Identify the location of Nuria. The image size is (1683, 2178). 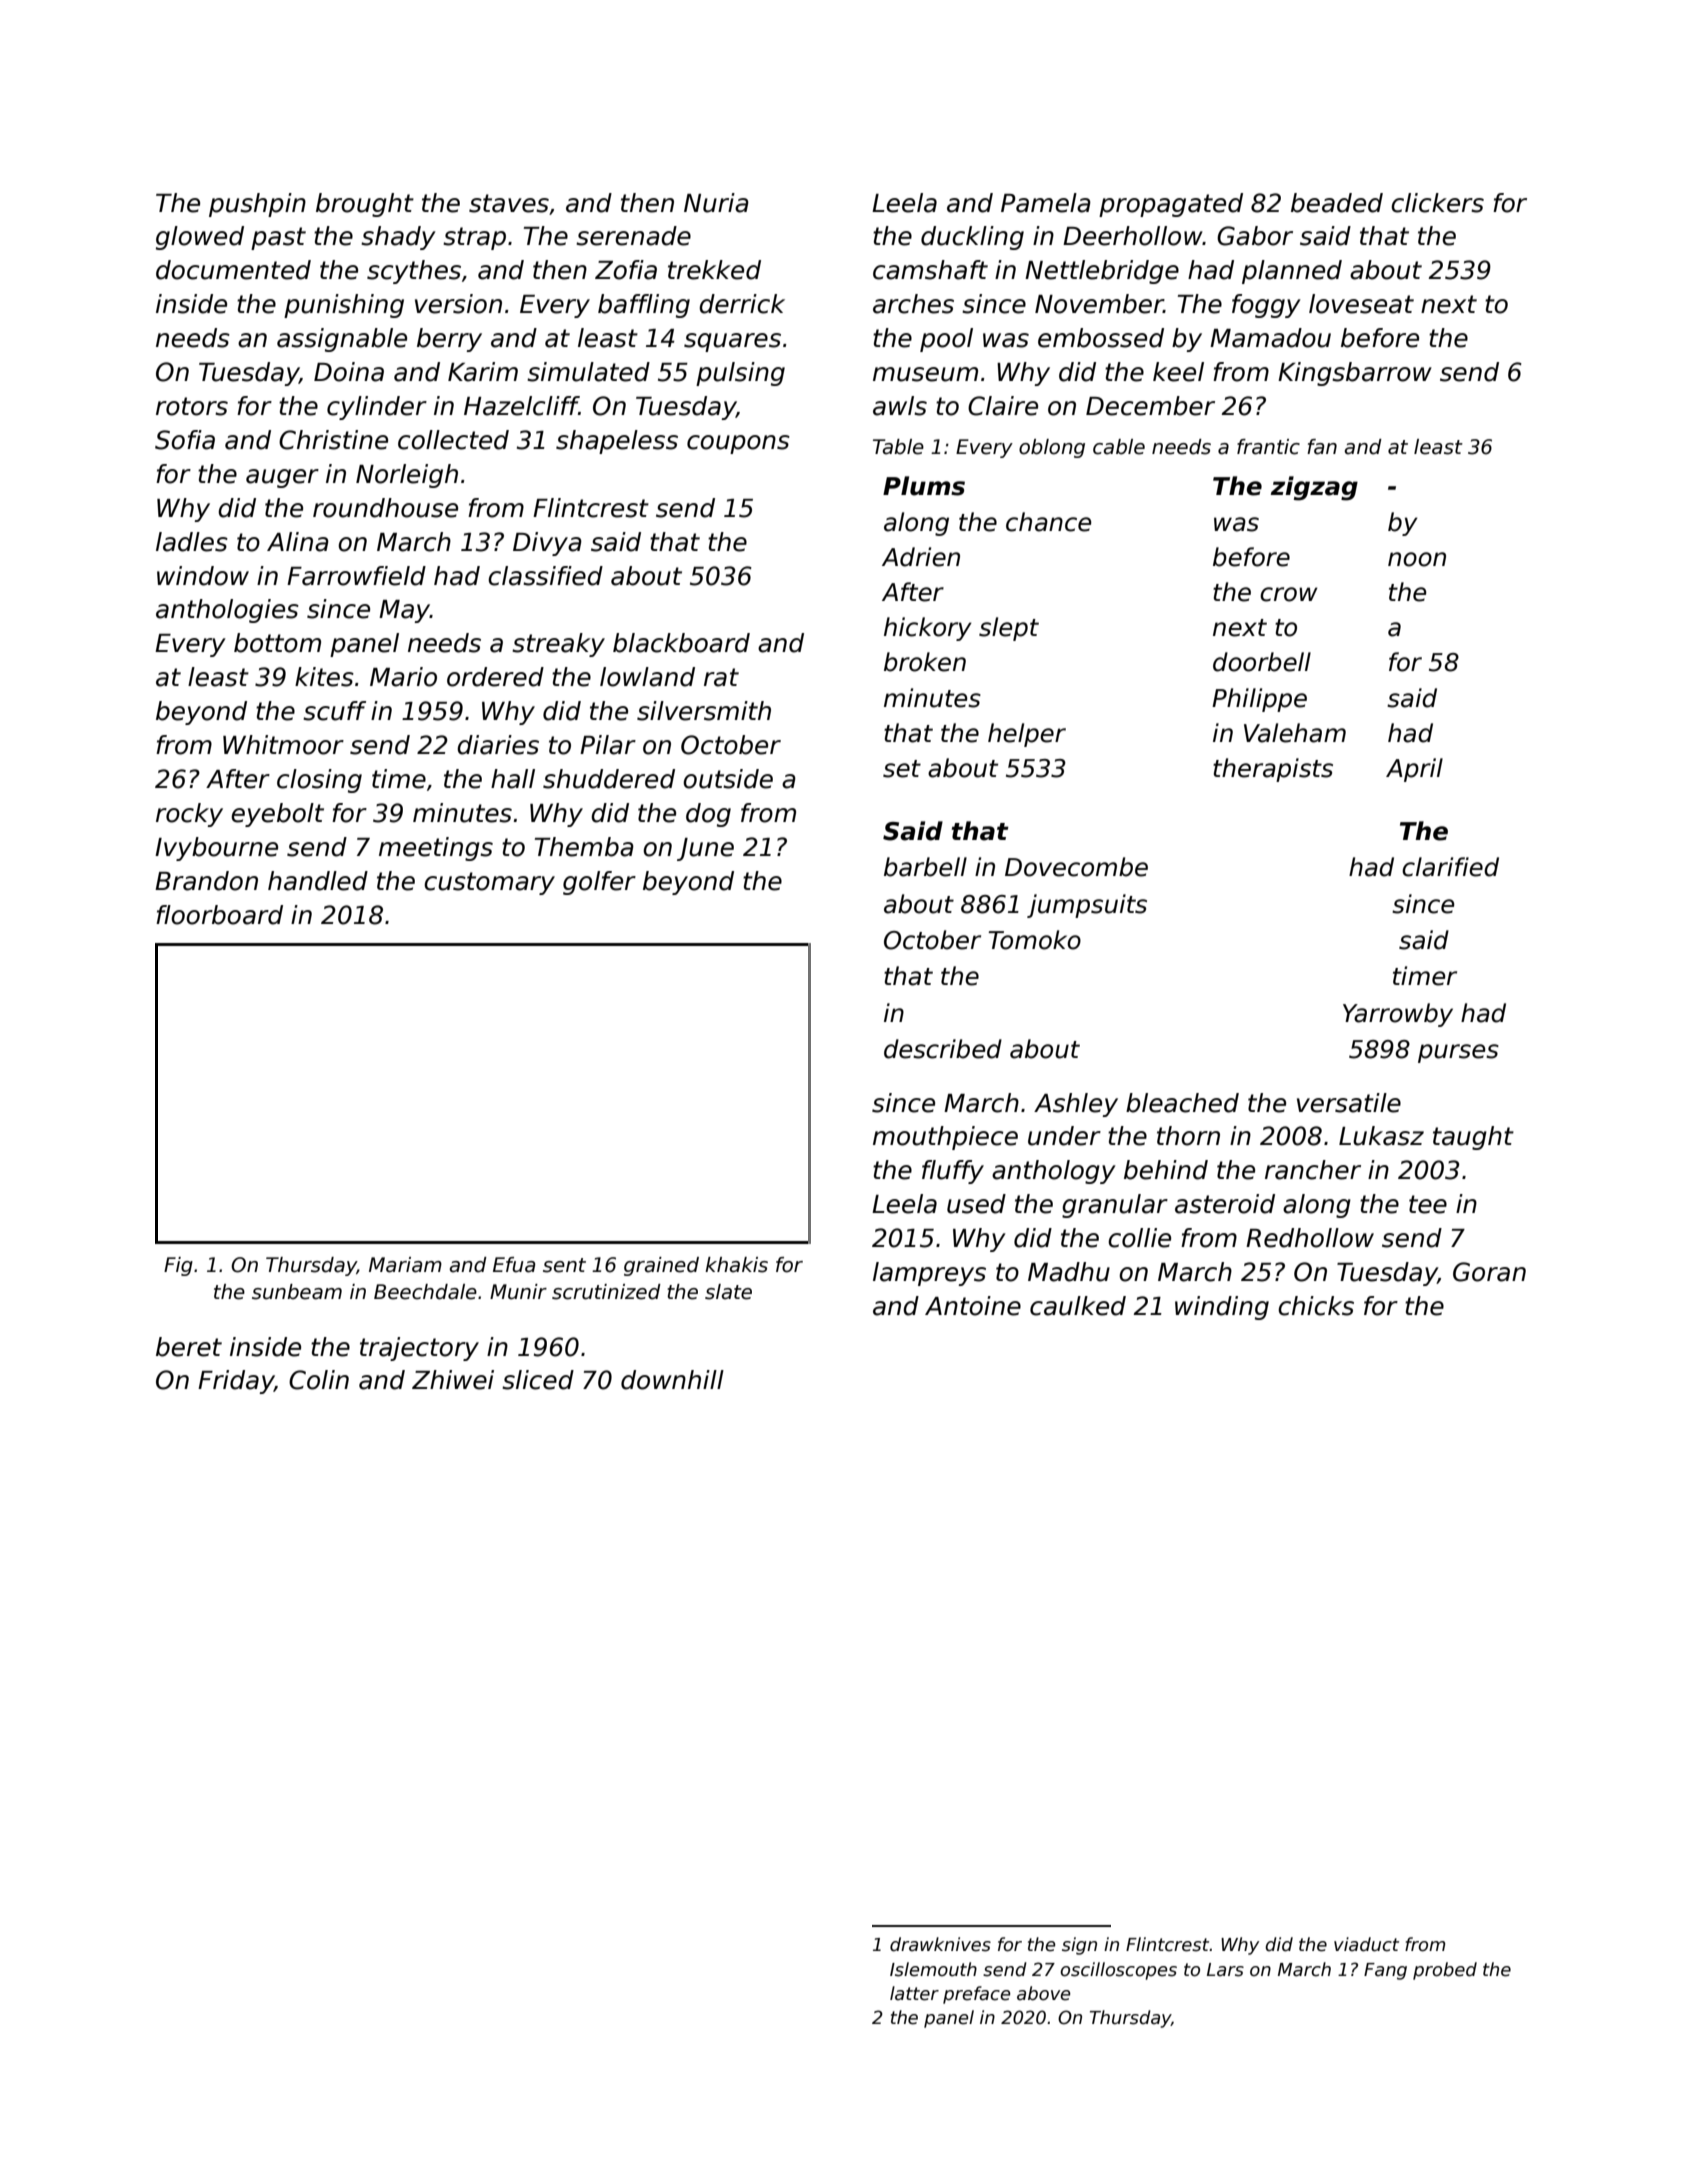
(716, 203).
